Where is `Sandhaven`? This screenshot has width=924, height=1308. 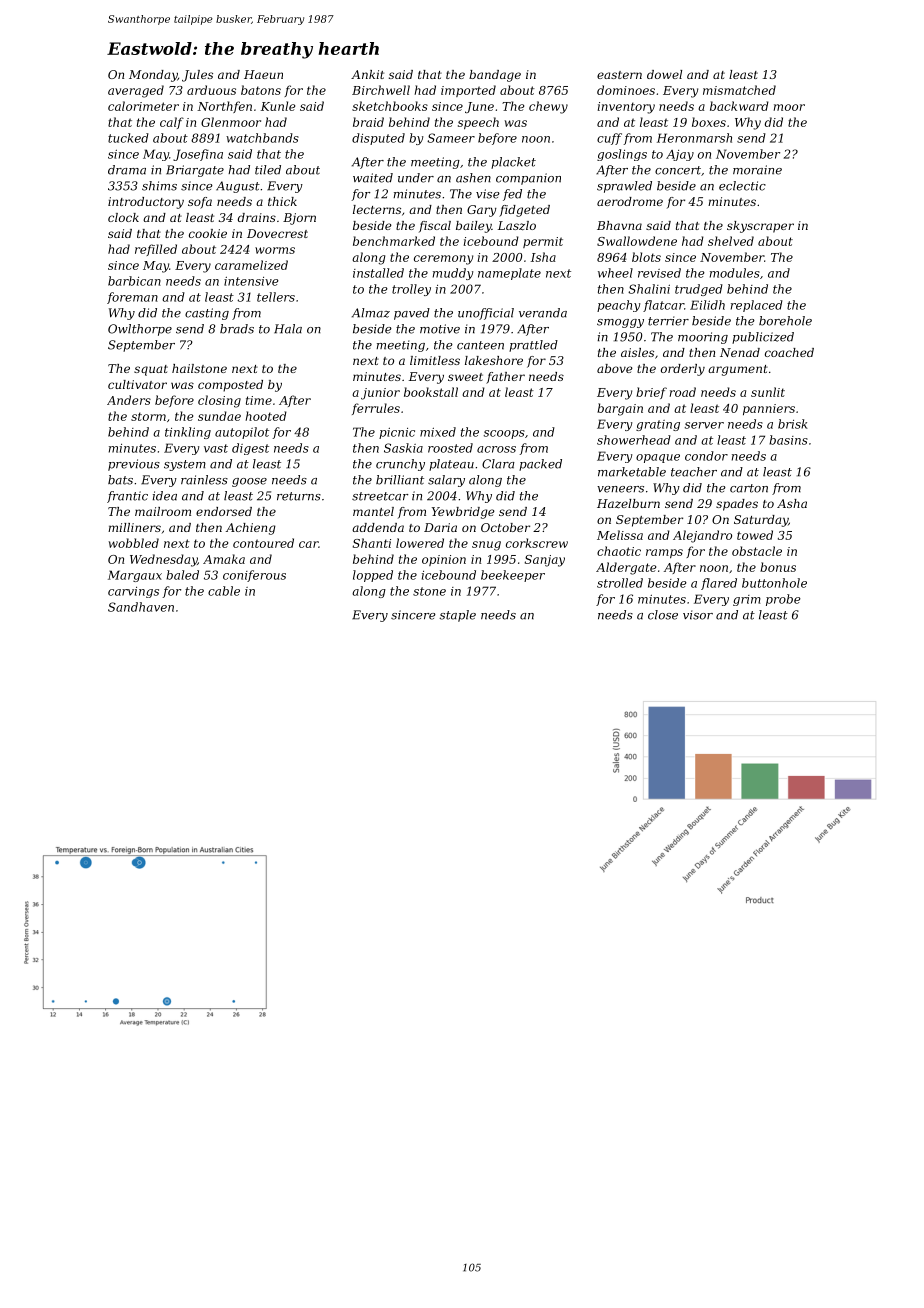 Sandhaven is located at coordinates (141, 607).
